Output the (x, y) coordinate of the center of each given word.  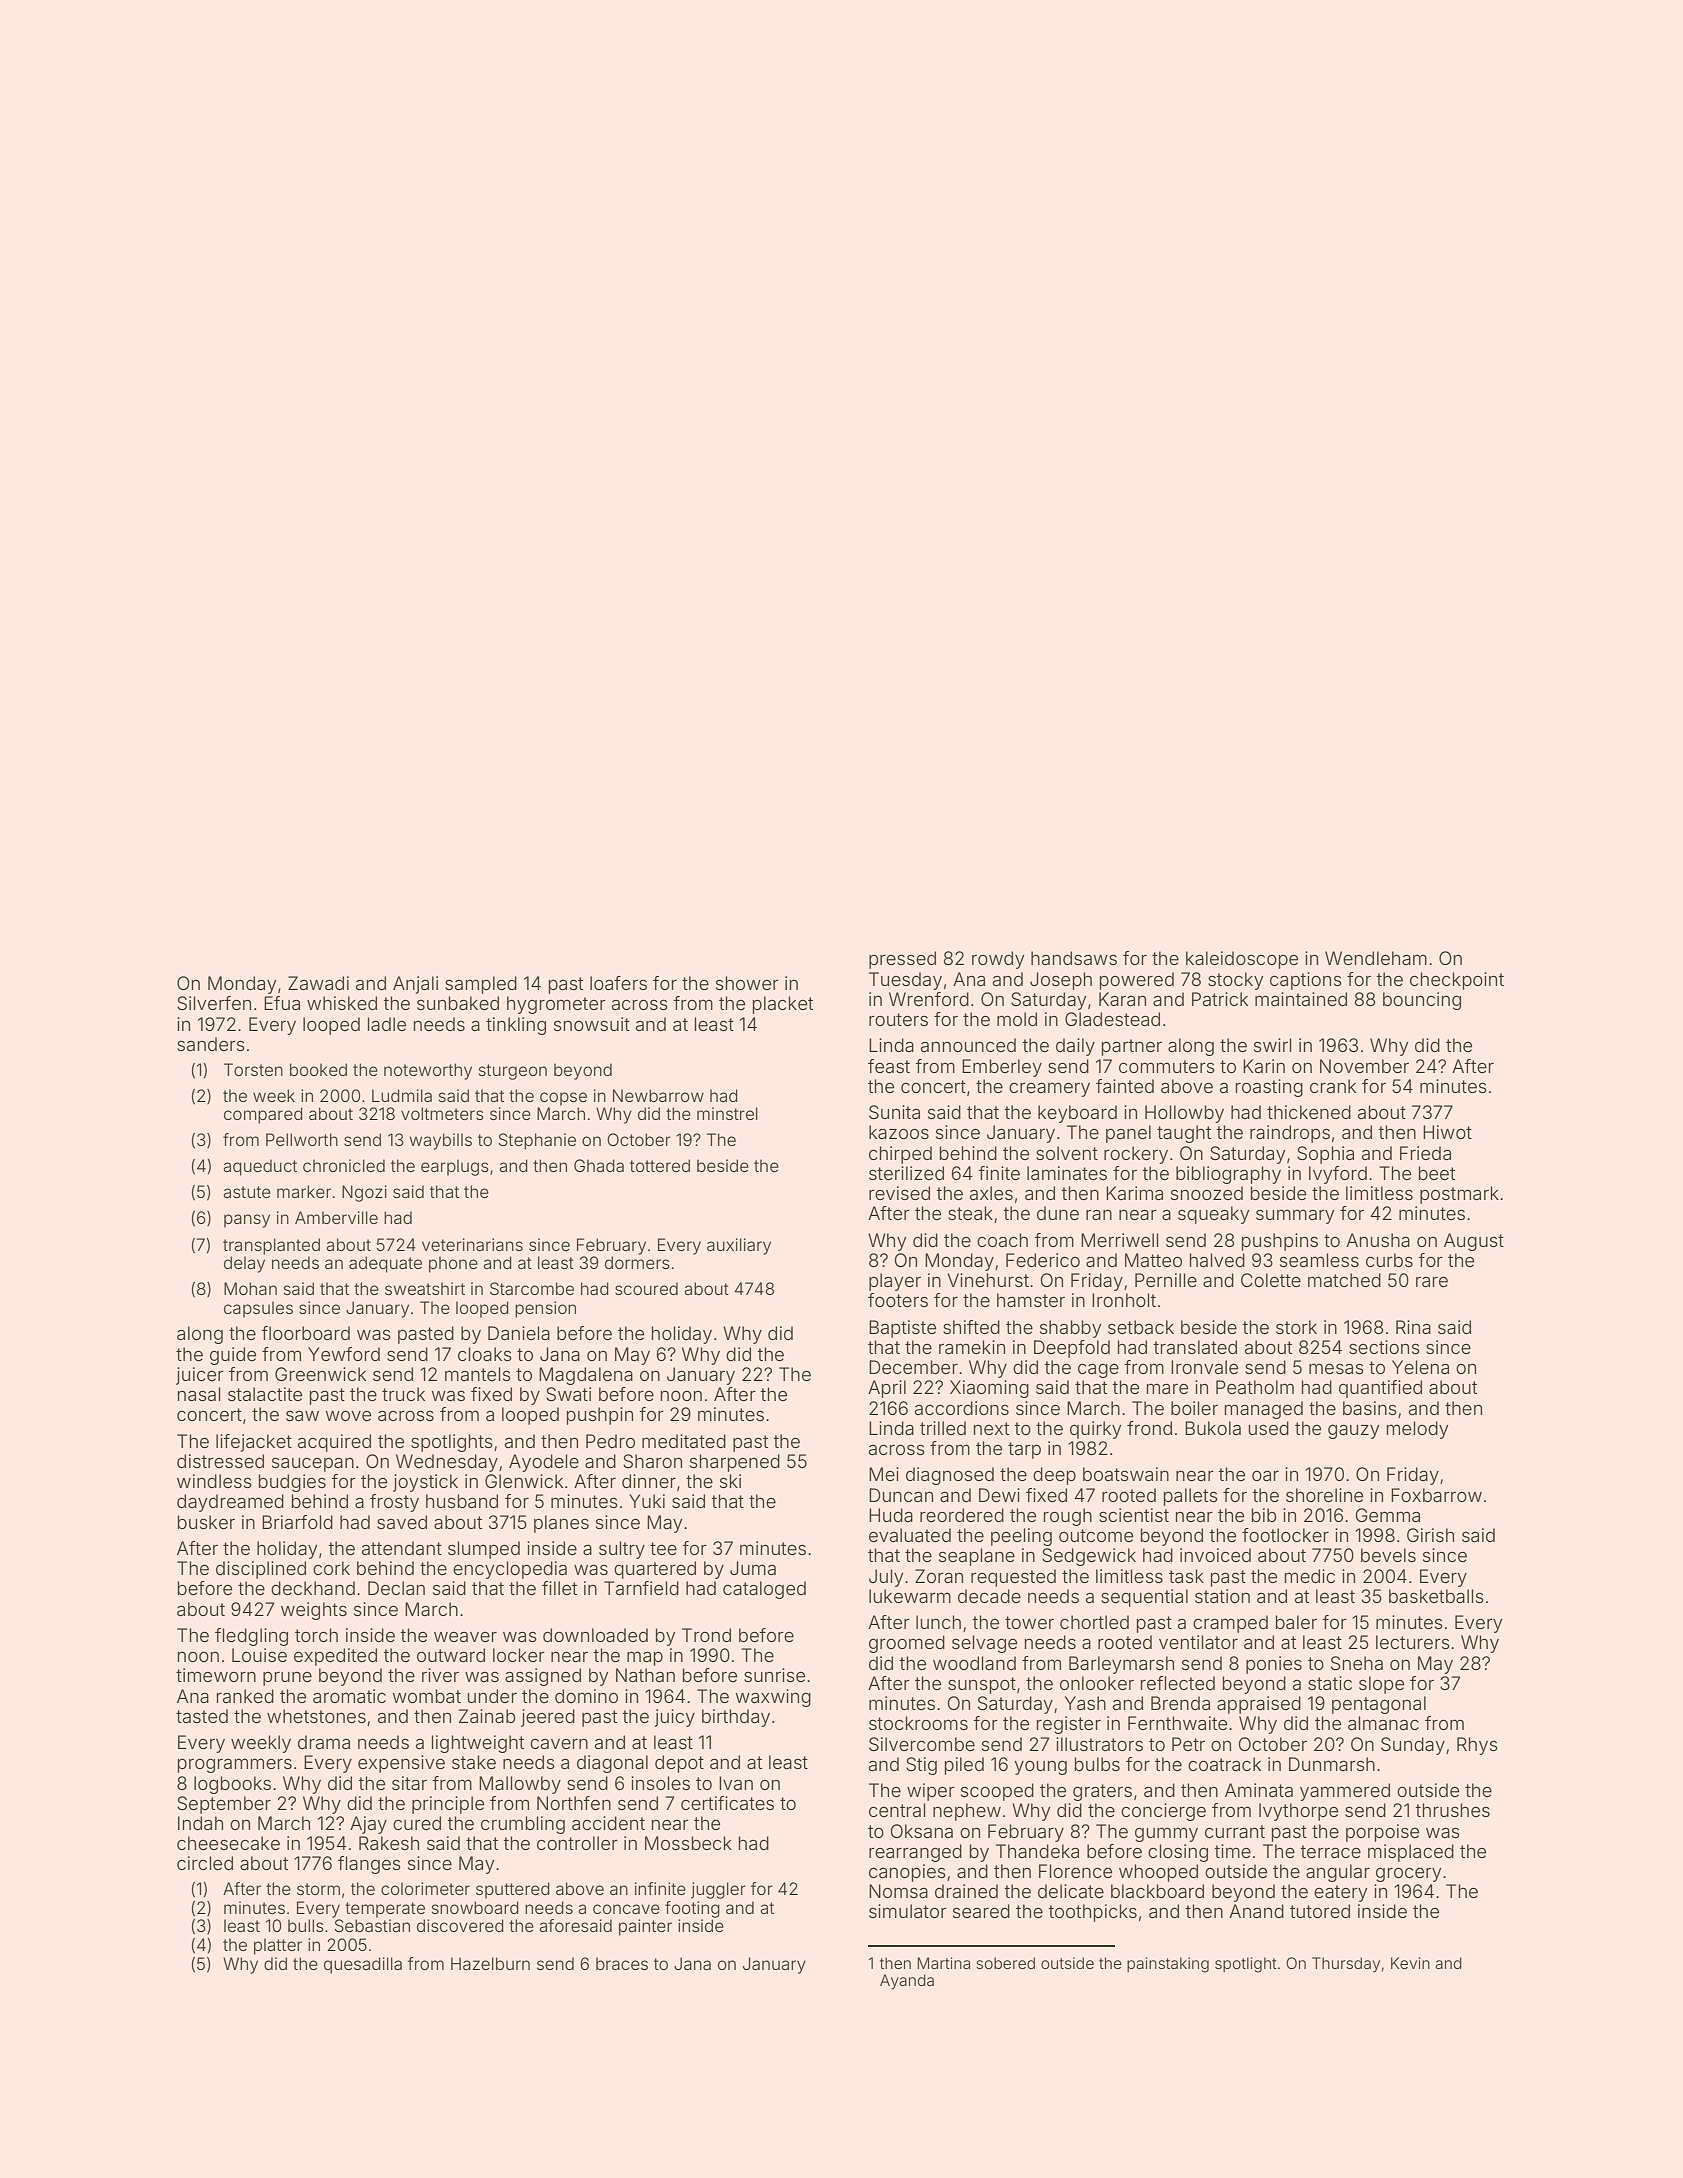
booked (318, 1069)
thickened (1309, 1112)
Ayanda (907, 1982)
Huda (891, 1515)
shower (747, 983)
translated (1195, 1347)
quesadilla (363, 1965)
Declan (396, 1588)
